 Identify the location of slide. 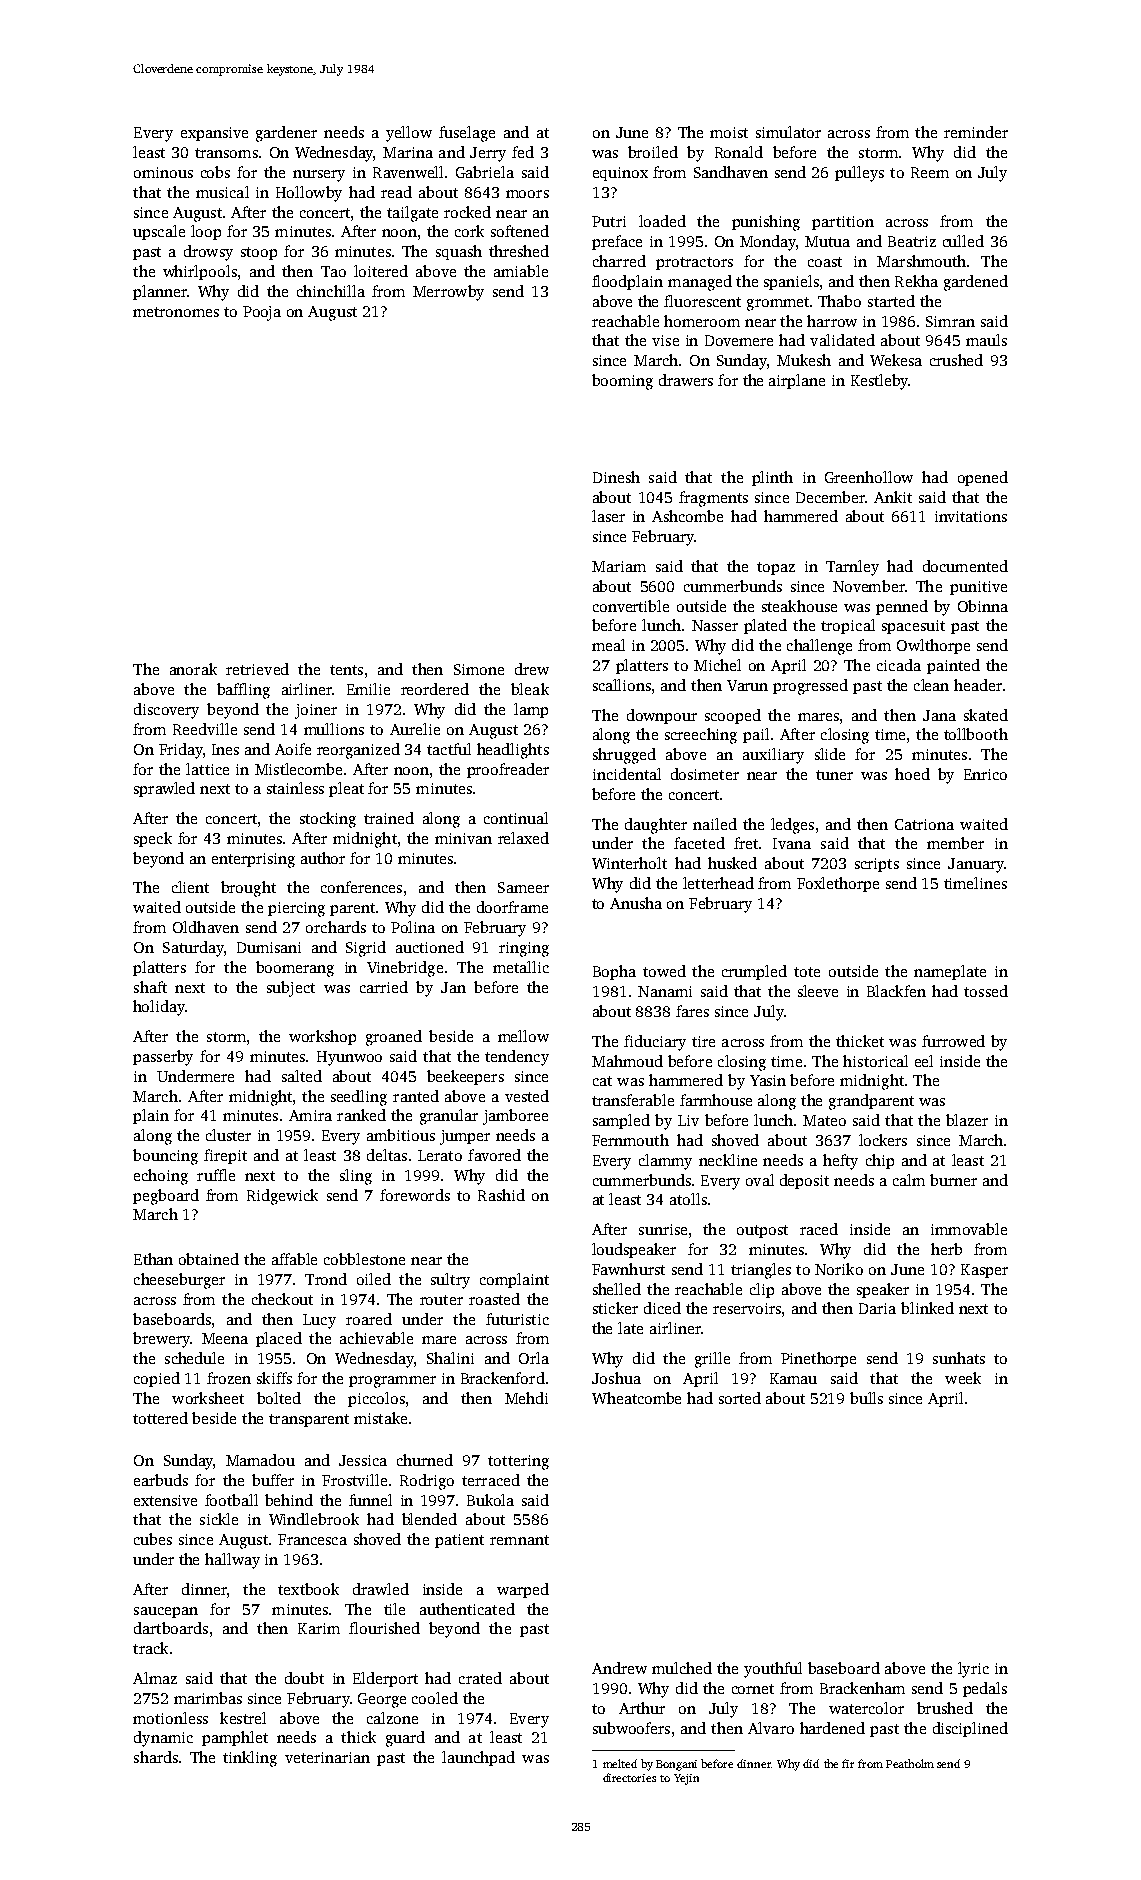
(830, 754).
